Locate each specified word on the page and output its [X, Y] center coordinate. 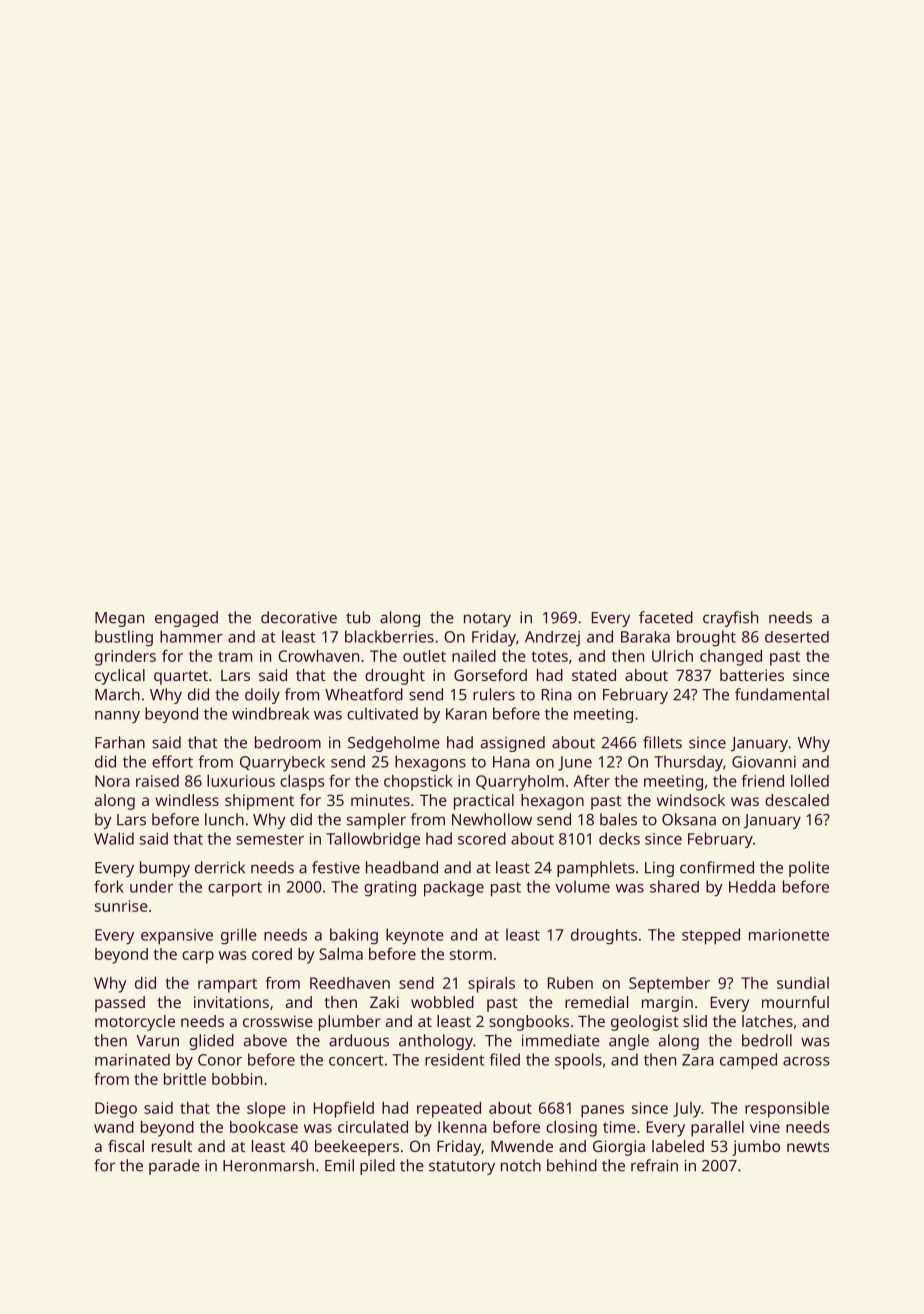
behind [572, 1165]
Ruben [570, 983]
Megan [119, 619]
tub [358, 617]
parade [174, 1167]
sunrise [121, 906]
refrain [654, 1165]
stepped [711, 936]
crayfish [730, 619]
